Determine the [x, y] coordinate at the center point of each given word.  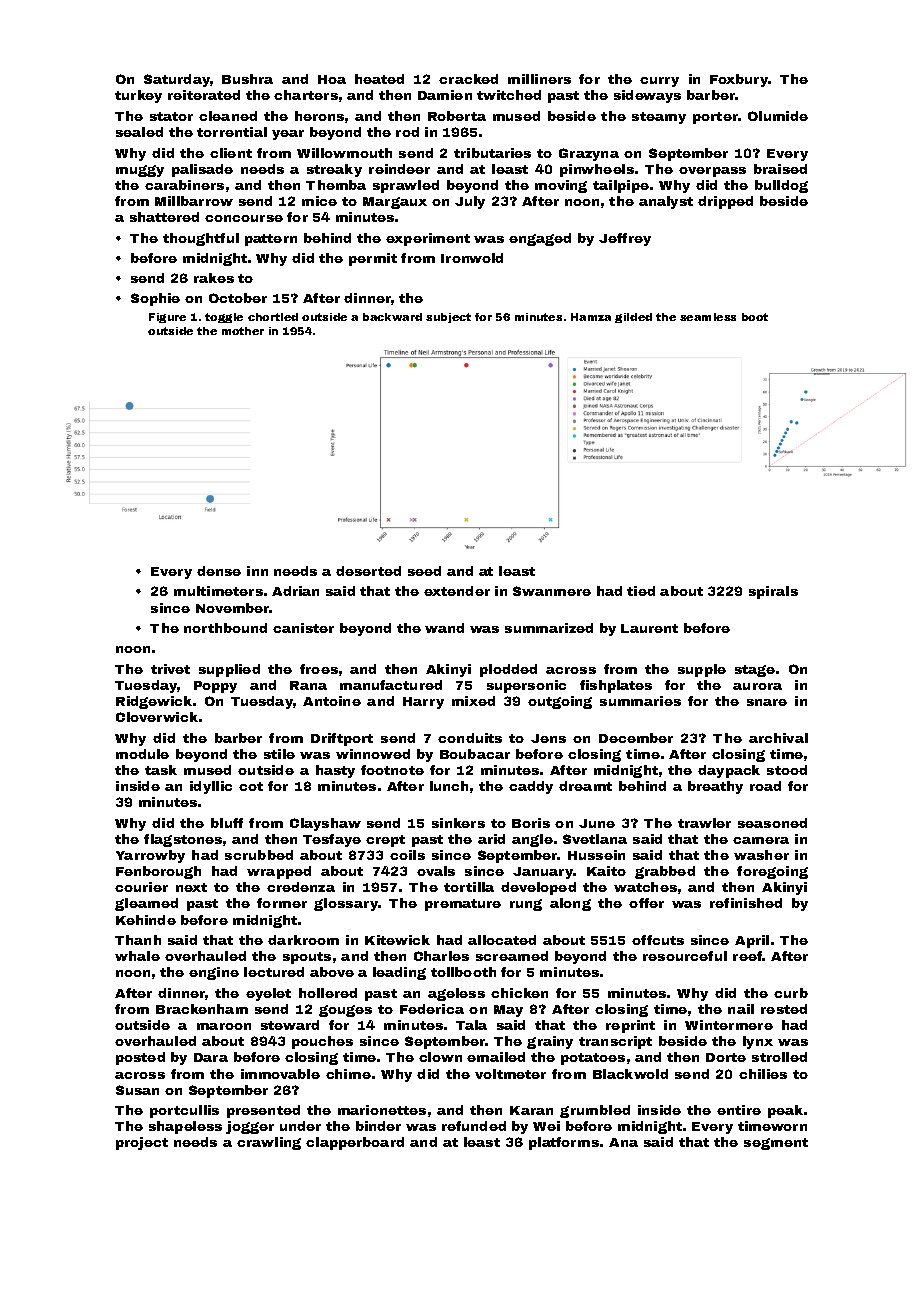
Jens [548, 738]
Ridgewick [154, 702]
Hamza [591, 317]
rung [526, 905]
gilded [633, 318]
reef [747, 956]
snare [767, 702]
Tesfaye [332, 840]
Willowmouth [344, 153]
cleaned [228, 116]
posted [140, 1058]
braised [780, 169]
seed [424, 571]
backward [392, 317]
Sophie [155, 299]
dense [219, 571]
